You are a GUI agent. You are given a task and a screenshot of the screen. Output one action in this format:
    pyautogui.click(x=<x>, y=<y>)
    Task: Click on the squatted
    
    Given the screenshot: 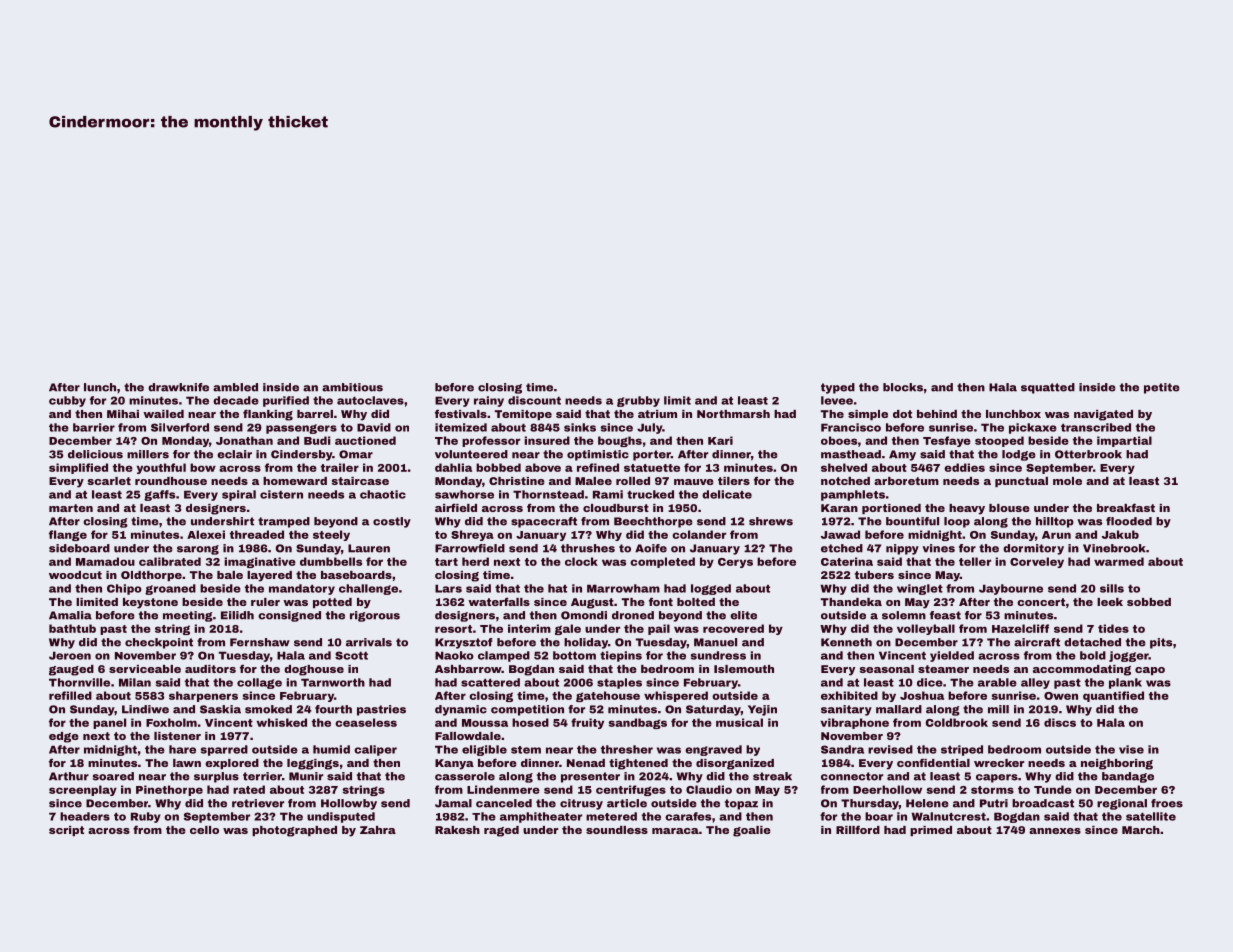 What is the action you would take?
    pyautogui.click(x=1048, y=388)
